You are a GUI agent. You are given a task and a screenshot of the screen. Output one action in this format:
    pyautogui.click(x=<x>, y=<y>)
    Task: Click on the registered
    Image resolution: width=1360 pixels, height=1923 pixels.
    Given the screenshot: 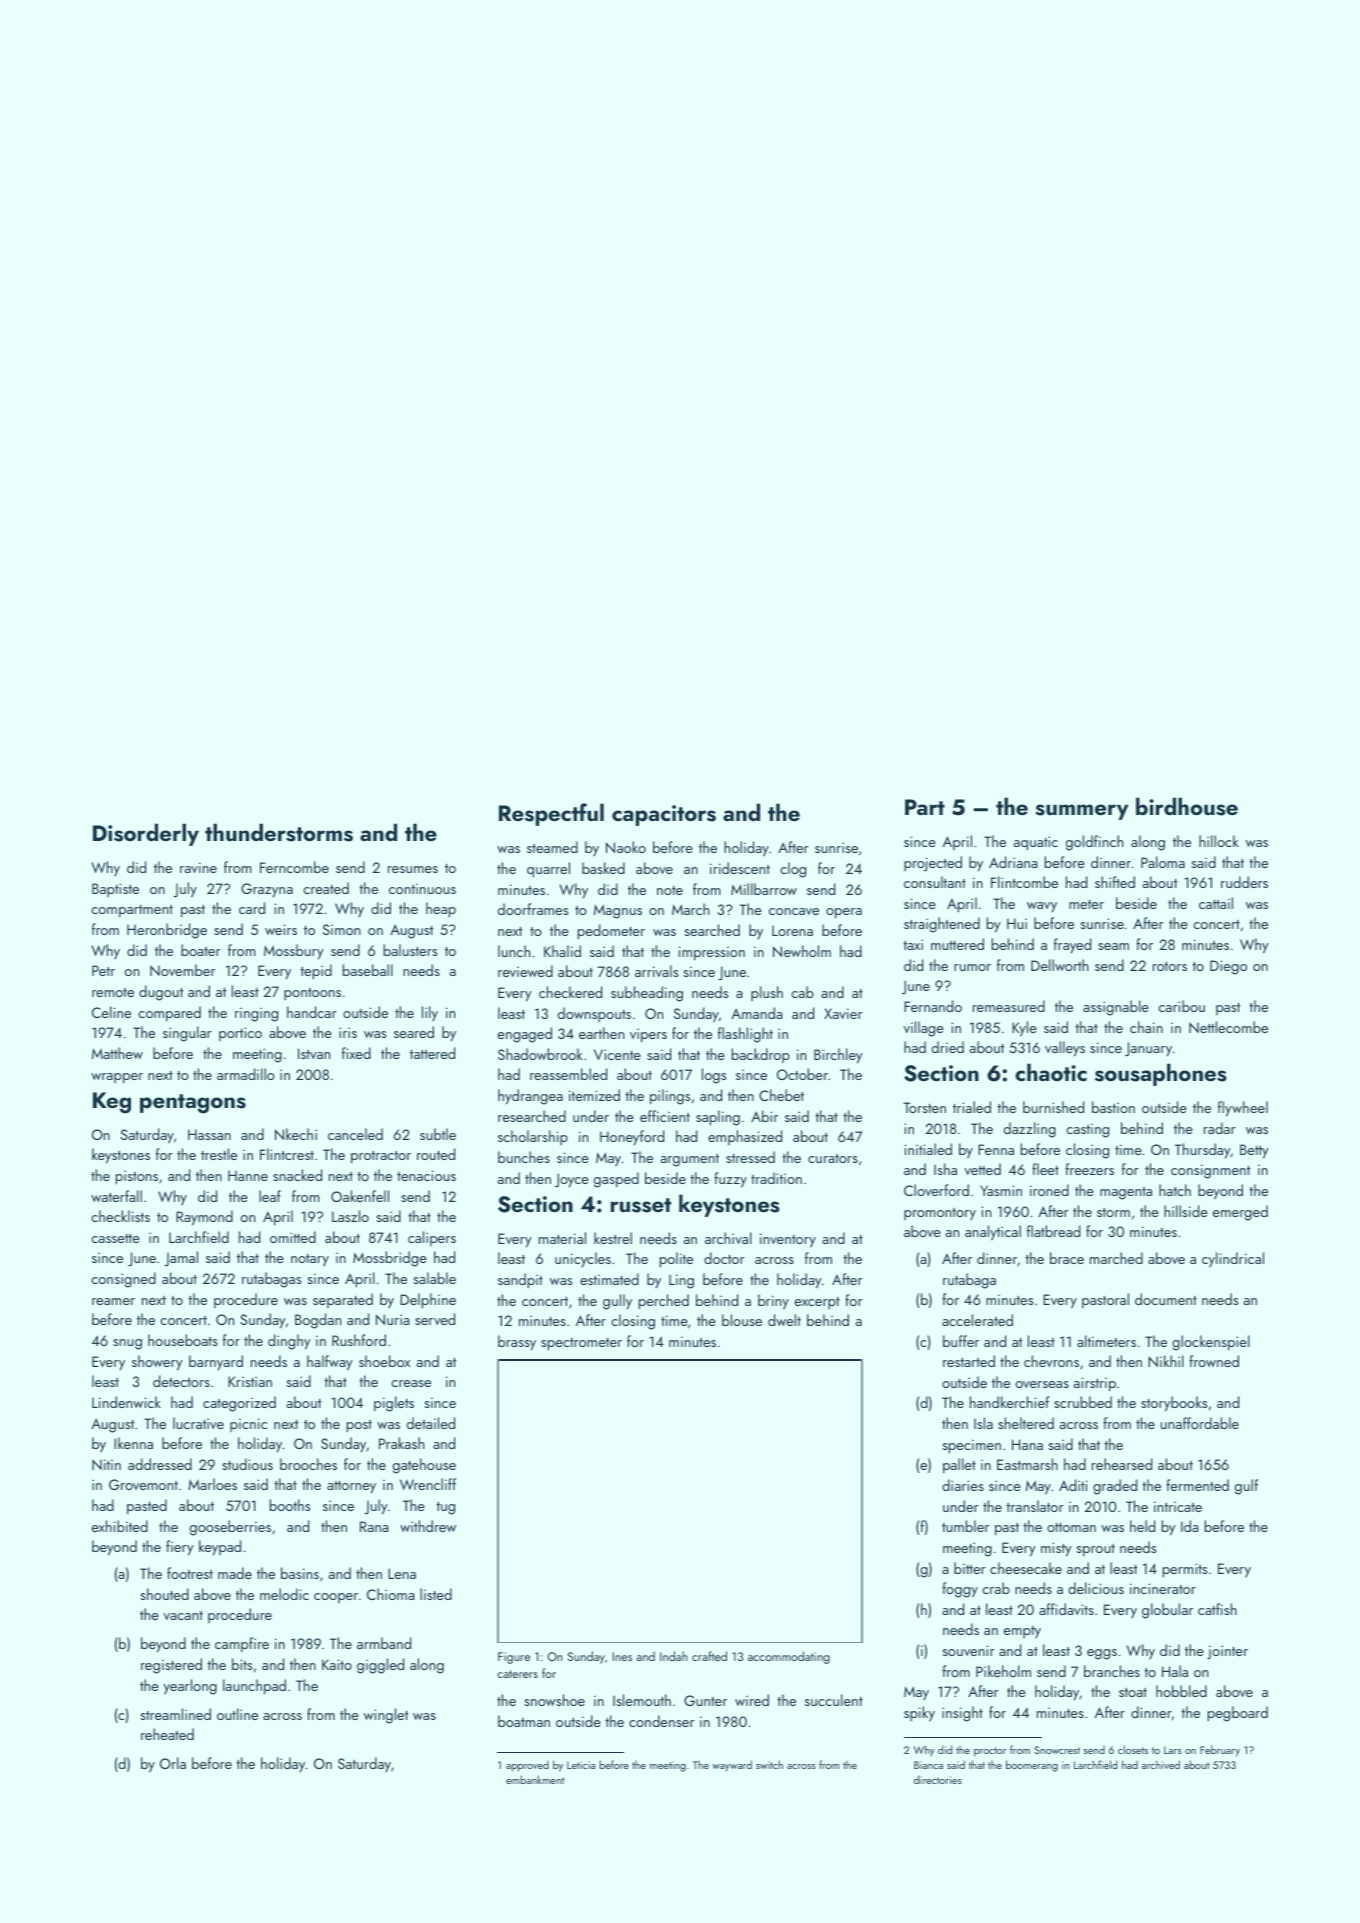 What is the action you would take?
    pyautogui.click(x=171, y=1666)
